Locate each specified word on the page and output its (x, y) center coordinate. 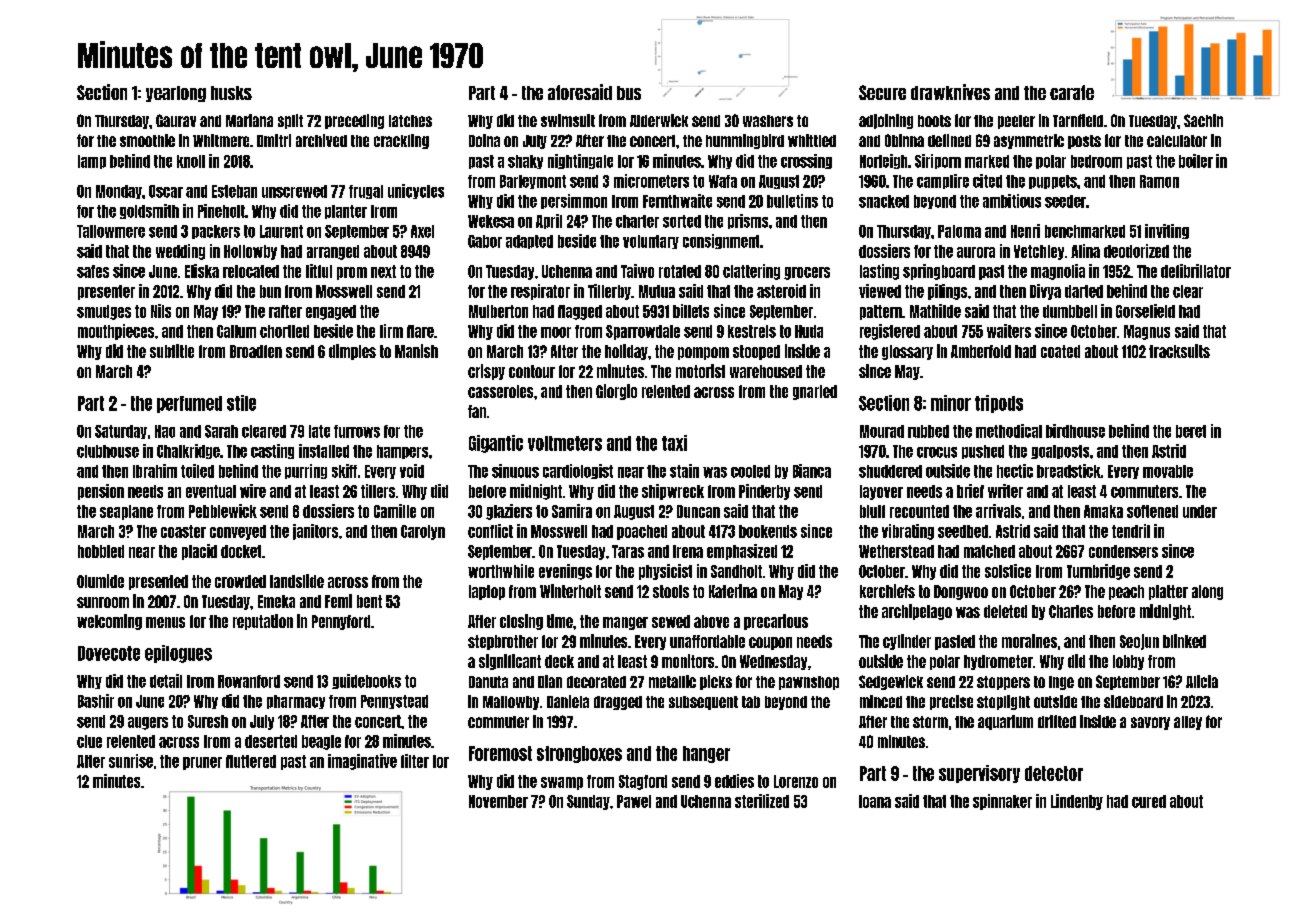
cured (1149, 801)
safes (93, 271)
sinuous (515, 471)
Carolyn (423, 532)
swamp (562, 783)
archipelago (917, 612)
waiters (1009, 331)
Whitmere (221, 140)
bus (629, 93)
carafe (1072, 92)
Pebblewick (223, 511)
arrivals (998, 511)
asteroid (781, 291)
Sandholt (736, 571)
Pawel (634, 801)
